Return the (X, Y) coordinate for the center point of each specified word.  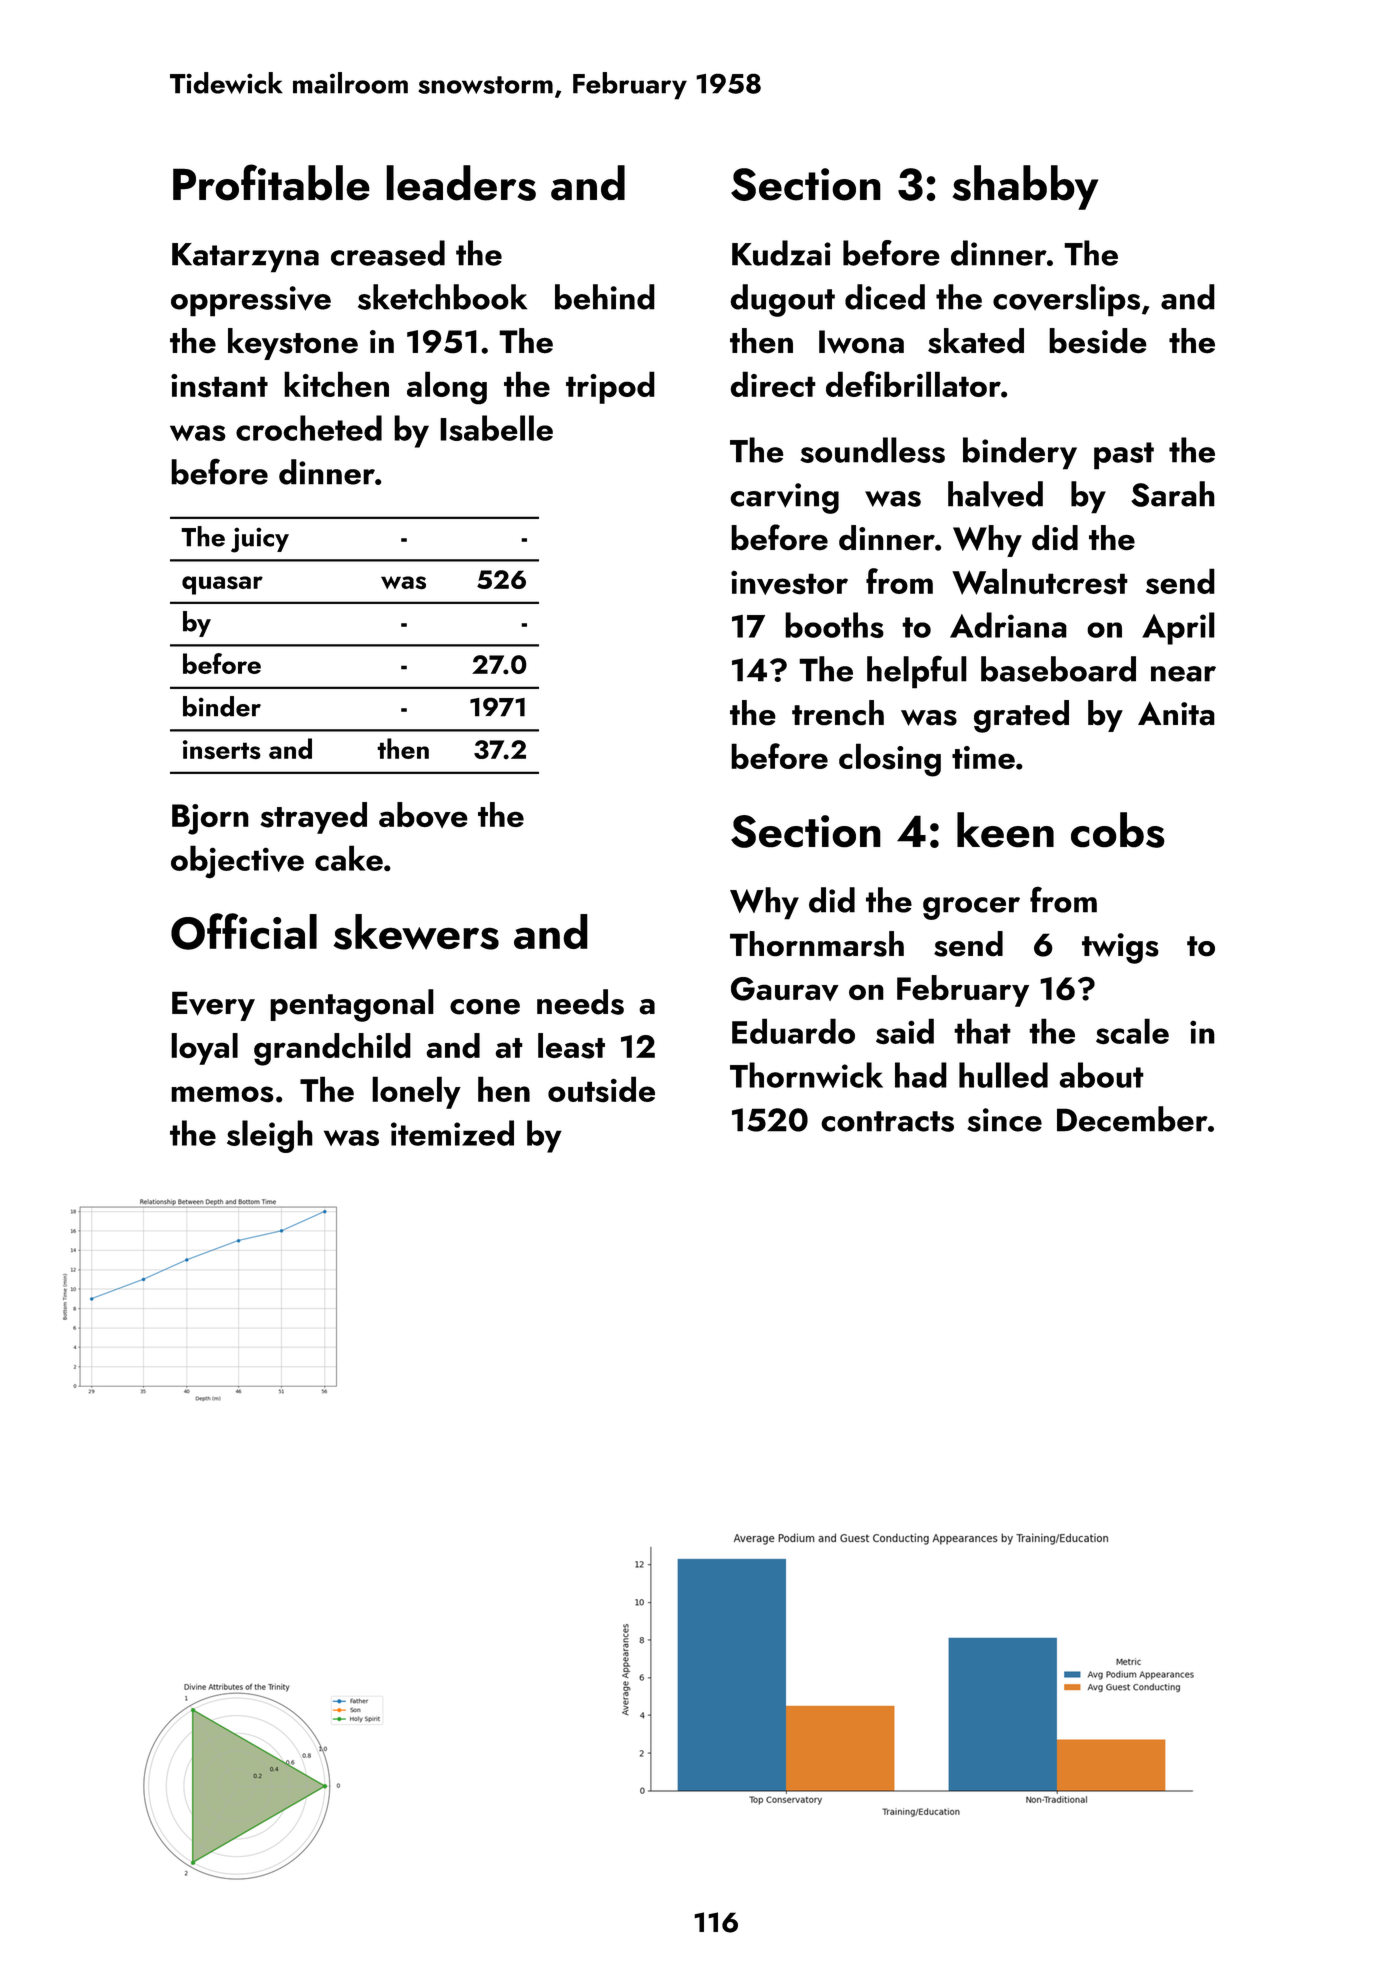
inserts (222, 750)
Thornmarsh (817, 944)
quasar (222, 585)
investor (789, 583)
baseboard (1058, 669)
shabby (1025, 187)
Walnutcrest (1040, 581)
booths (834, 625)
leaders (461, 183)
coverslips (1066, 300)
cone (485, 1007)
